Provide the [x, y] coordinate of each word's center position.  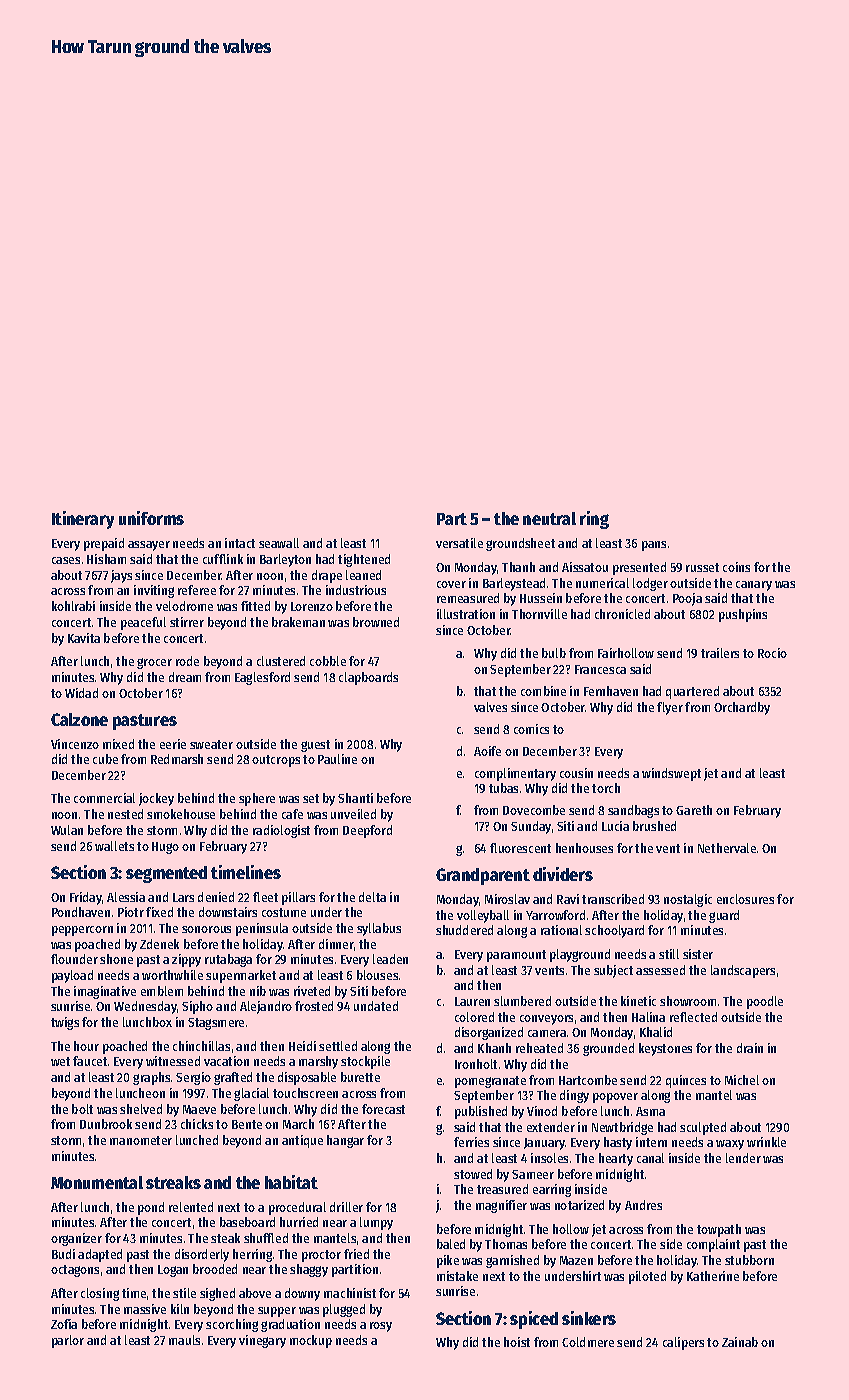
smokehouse [181, 814]
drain [750, 1048]
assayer [149, 546]
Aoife [487, 751]
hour [86, 1046]
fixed [159, 912]
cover [451, 584]
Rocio [772, 653]
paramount [516, 956]
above [255, 1293]
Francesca [600, 669]
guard [724, 916]
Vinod [542, 1111]
